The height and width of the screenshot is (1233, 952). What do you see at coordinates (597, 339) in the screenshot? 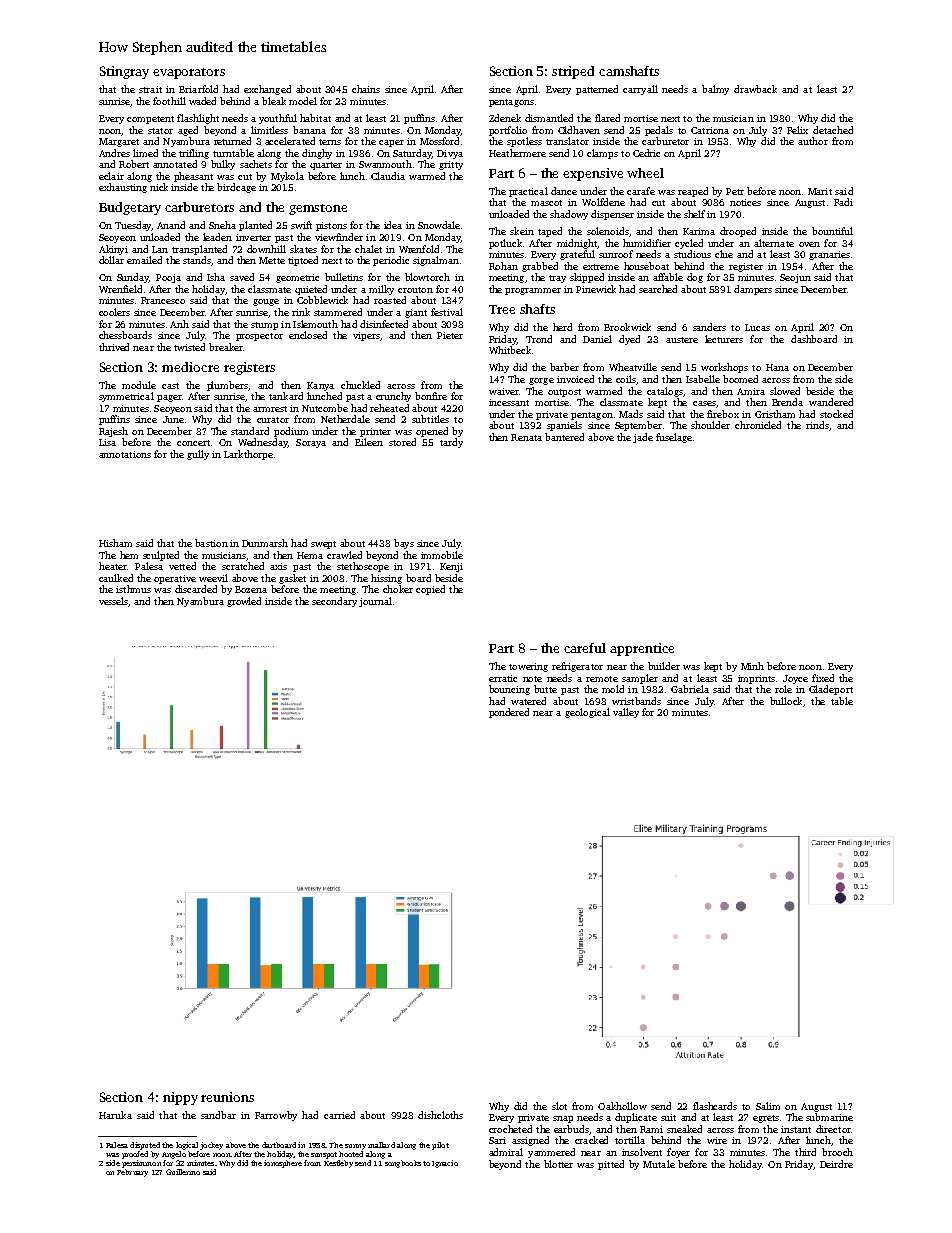
I see `Daniel` at bounding box center [597, 339].
